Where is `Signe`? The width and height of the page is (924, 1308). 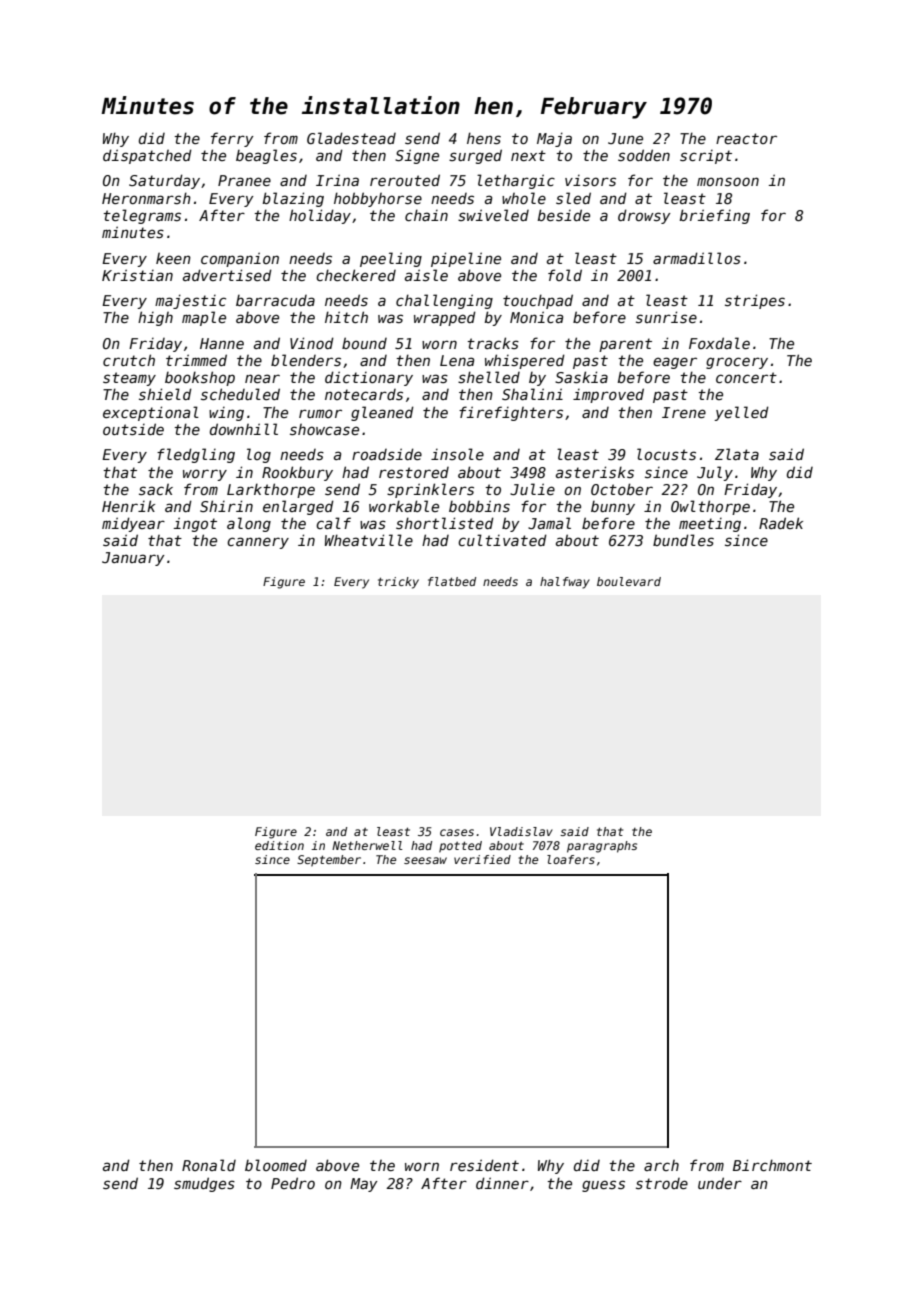 Signe is located at coordinates (417, 156).
